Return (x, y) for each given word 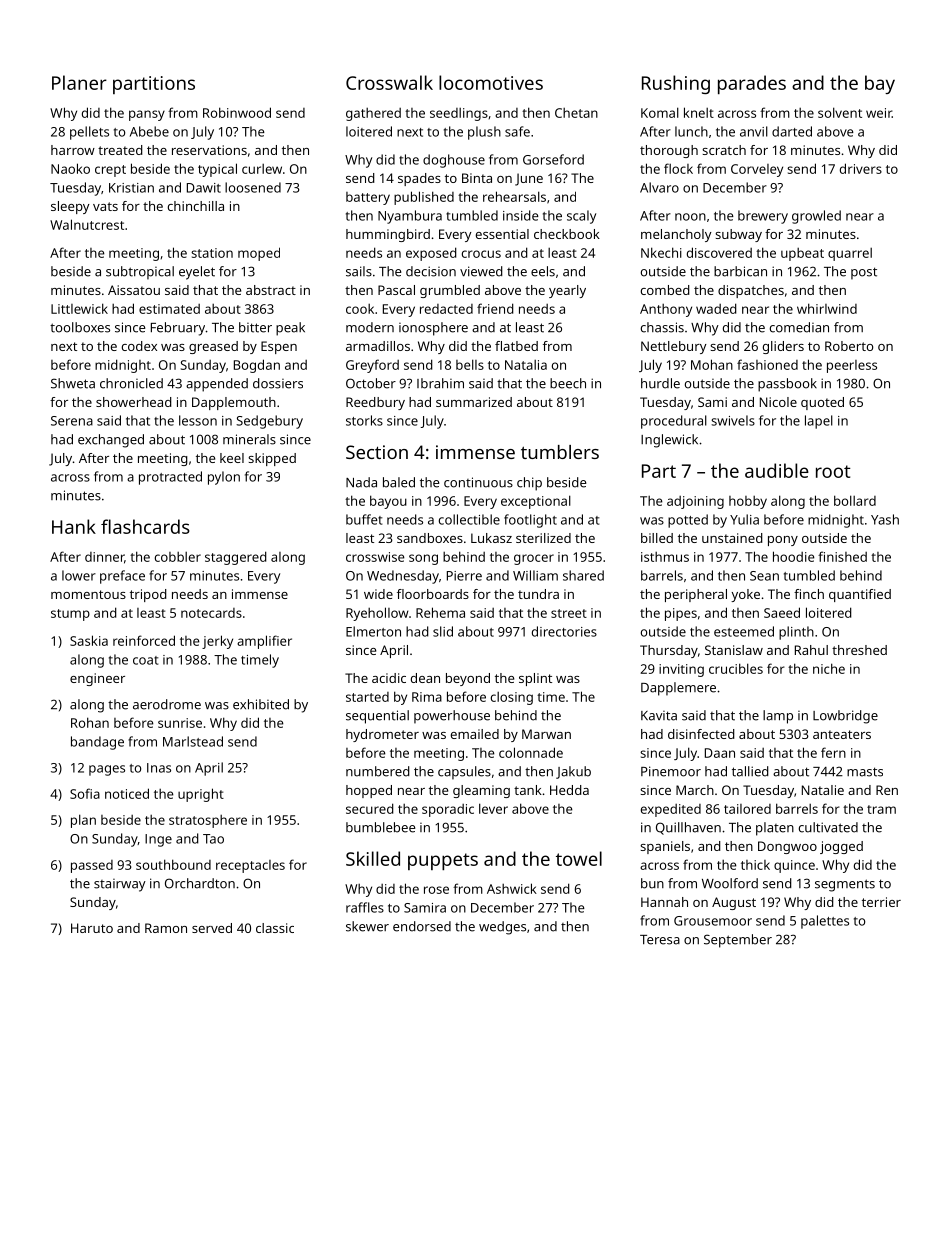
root (833, 471)
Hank (74, 526)
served (212, 928)
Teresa (660, 940)
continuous (478, 482)
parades (752, 84)
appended (217, 385)
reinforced (144, 640)
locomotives (491, 82)
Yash (885, 519)
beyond (468, 679)
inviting (681, 670)
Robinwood (237, 112)
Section (377, 452)
